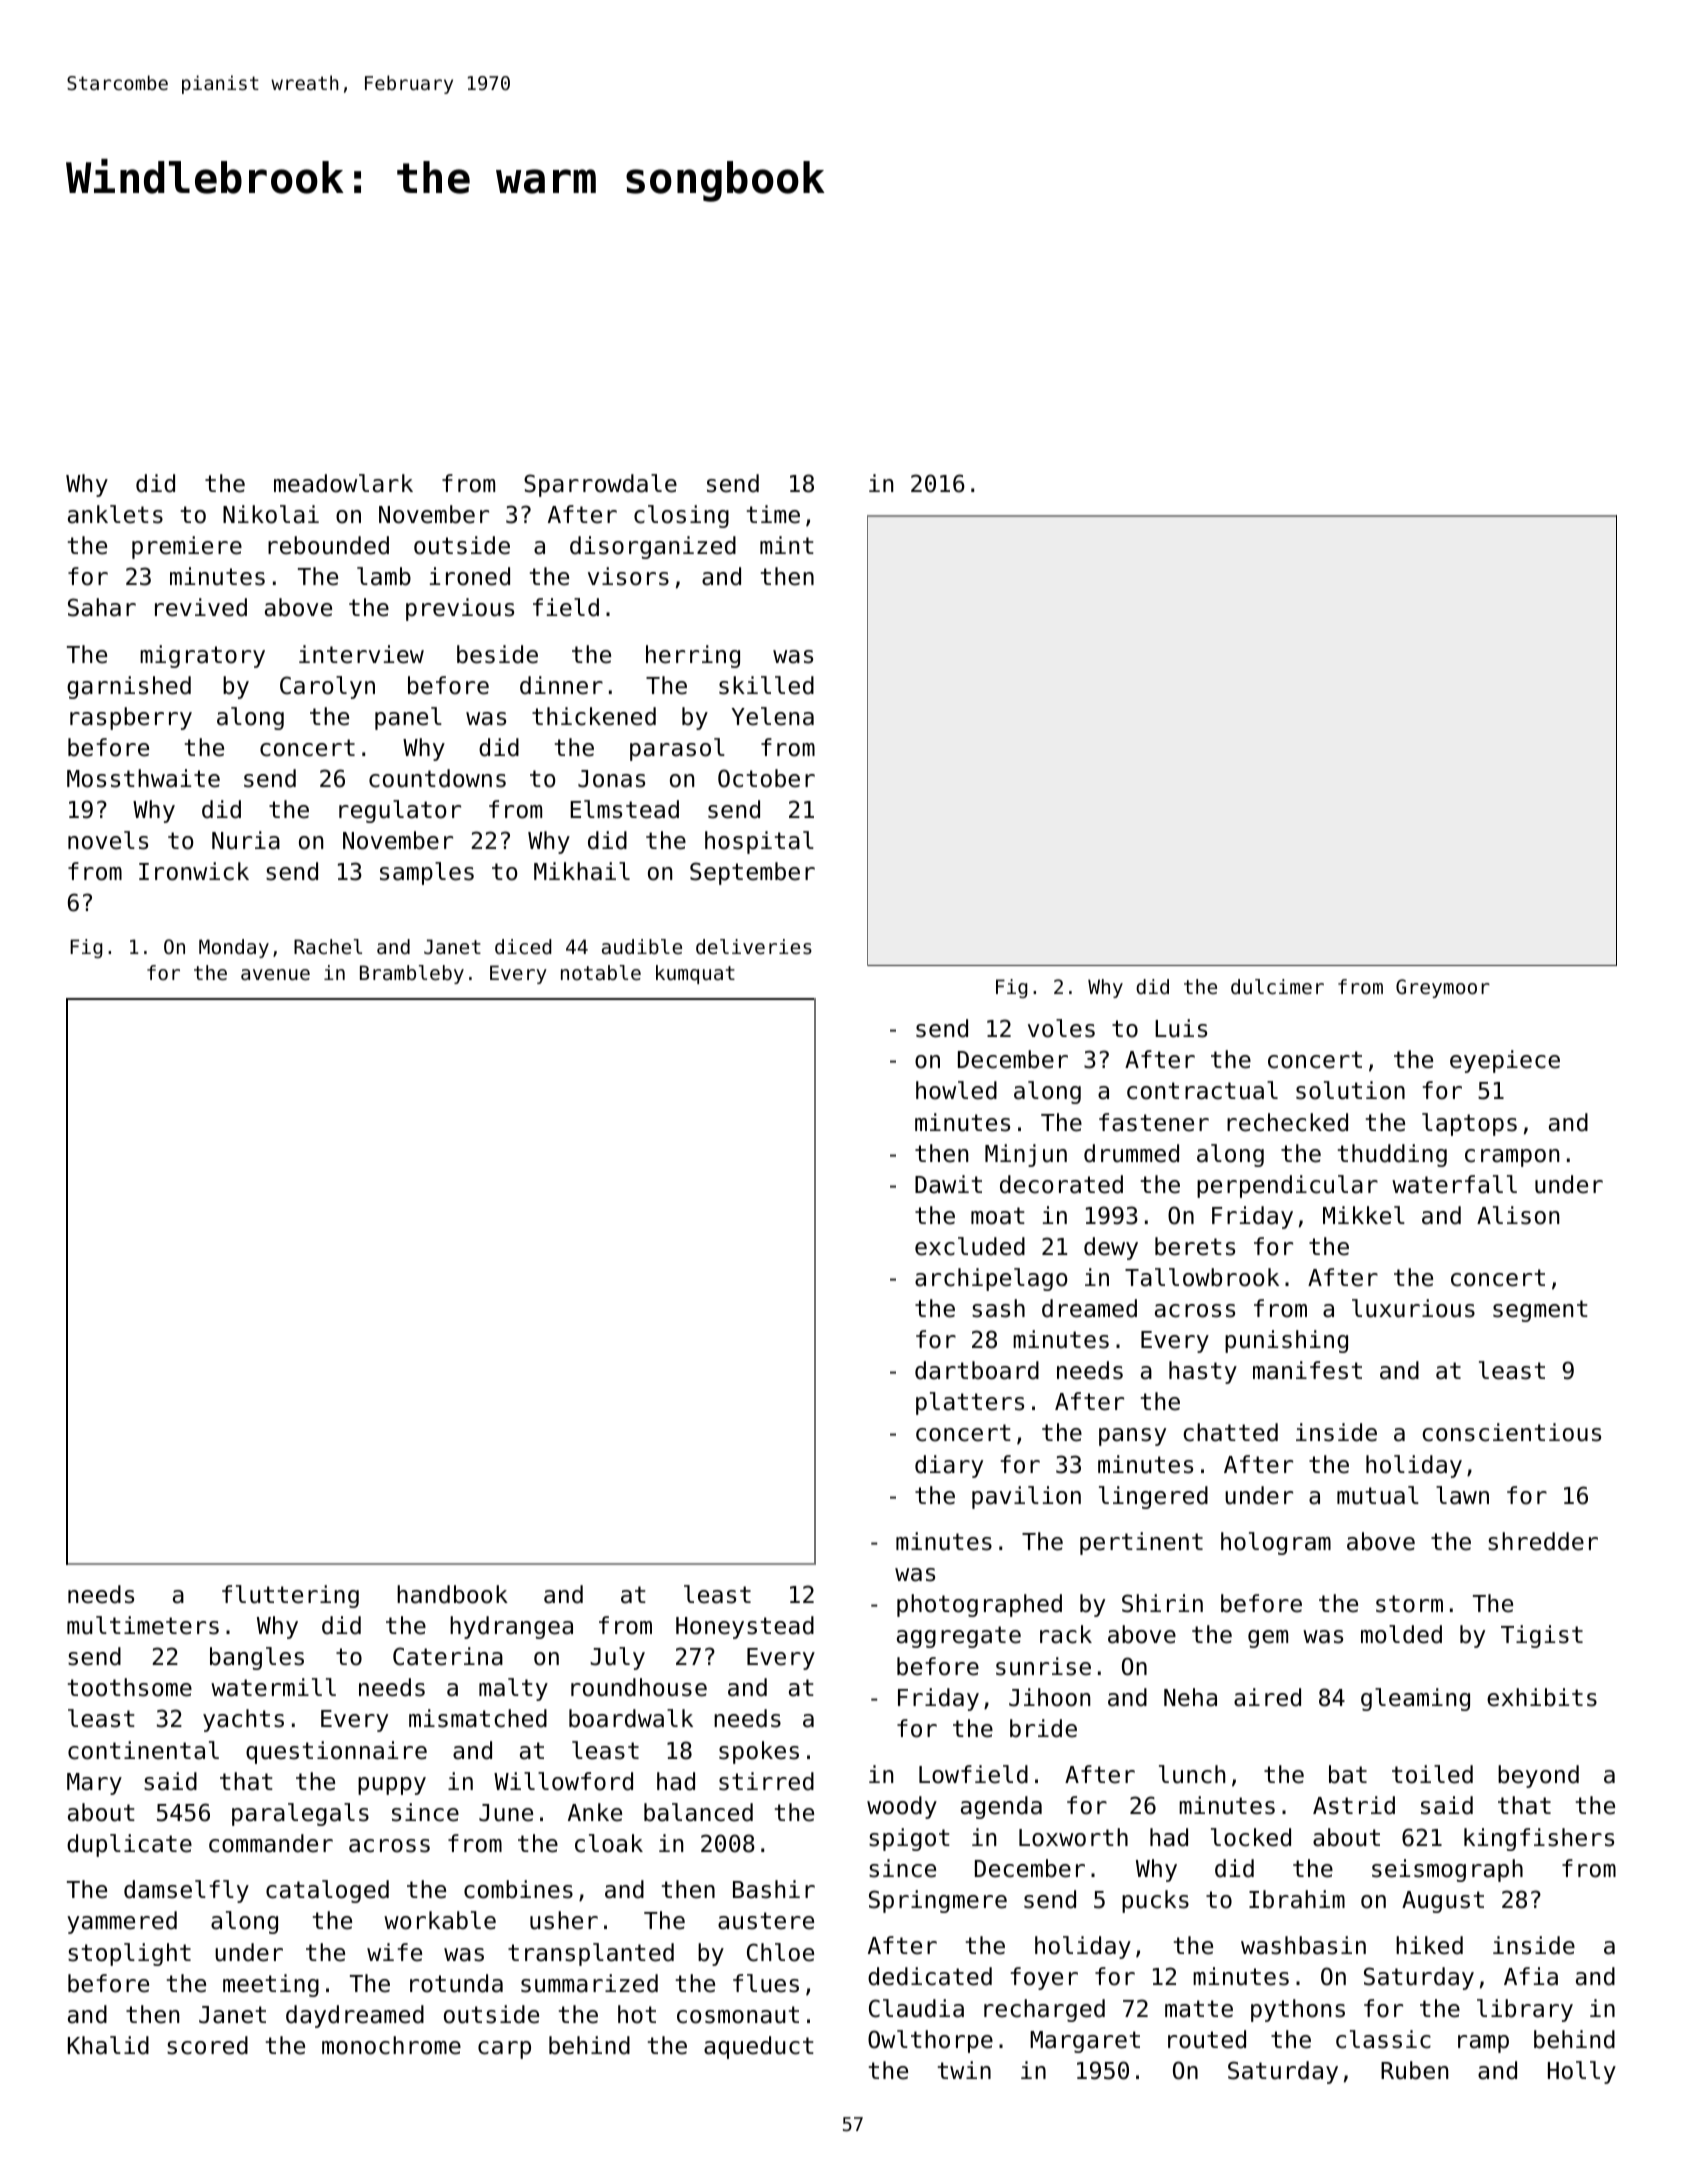 The image size is (1683, 2178). I want to click on perpendicular, so click(1287, 1186).
